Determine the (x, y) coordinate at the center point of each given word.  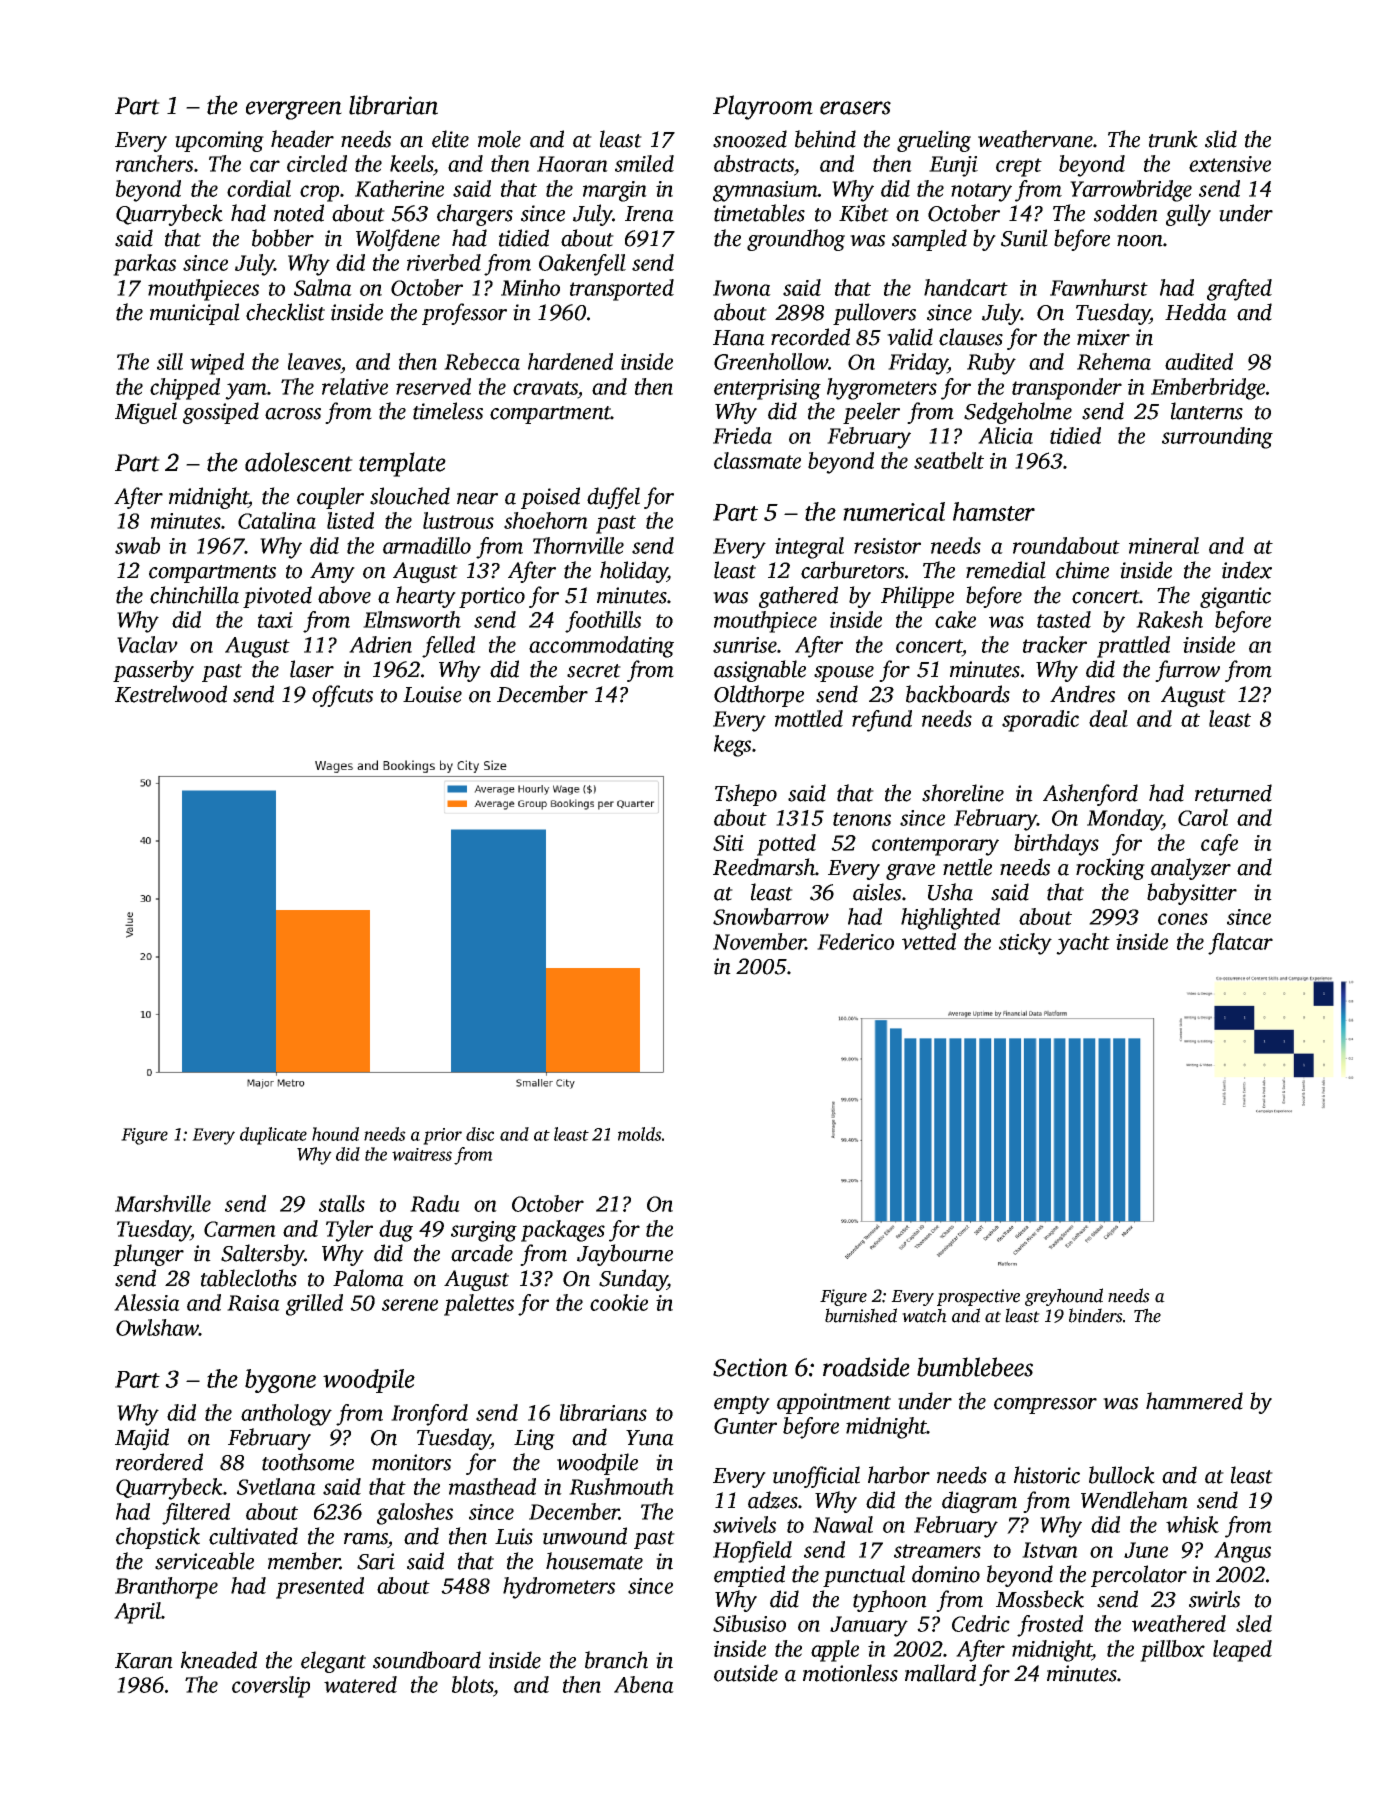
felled (448, 647)
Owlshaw (157, 1327)
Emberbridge (1208, 389)
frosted (1050, 1626)
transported (622, 290)
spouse (844, 674)
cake (955, 619)
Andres (1082, 694)
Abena (644, 1684)
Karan (144, 1661)
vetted (929, 941)
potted (786, 845)
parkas (144, 265)
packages (563, 1231)
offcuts (342, 696)
